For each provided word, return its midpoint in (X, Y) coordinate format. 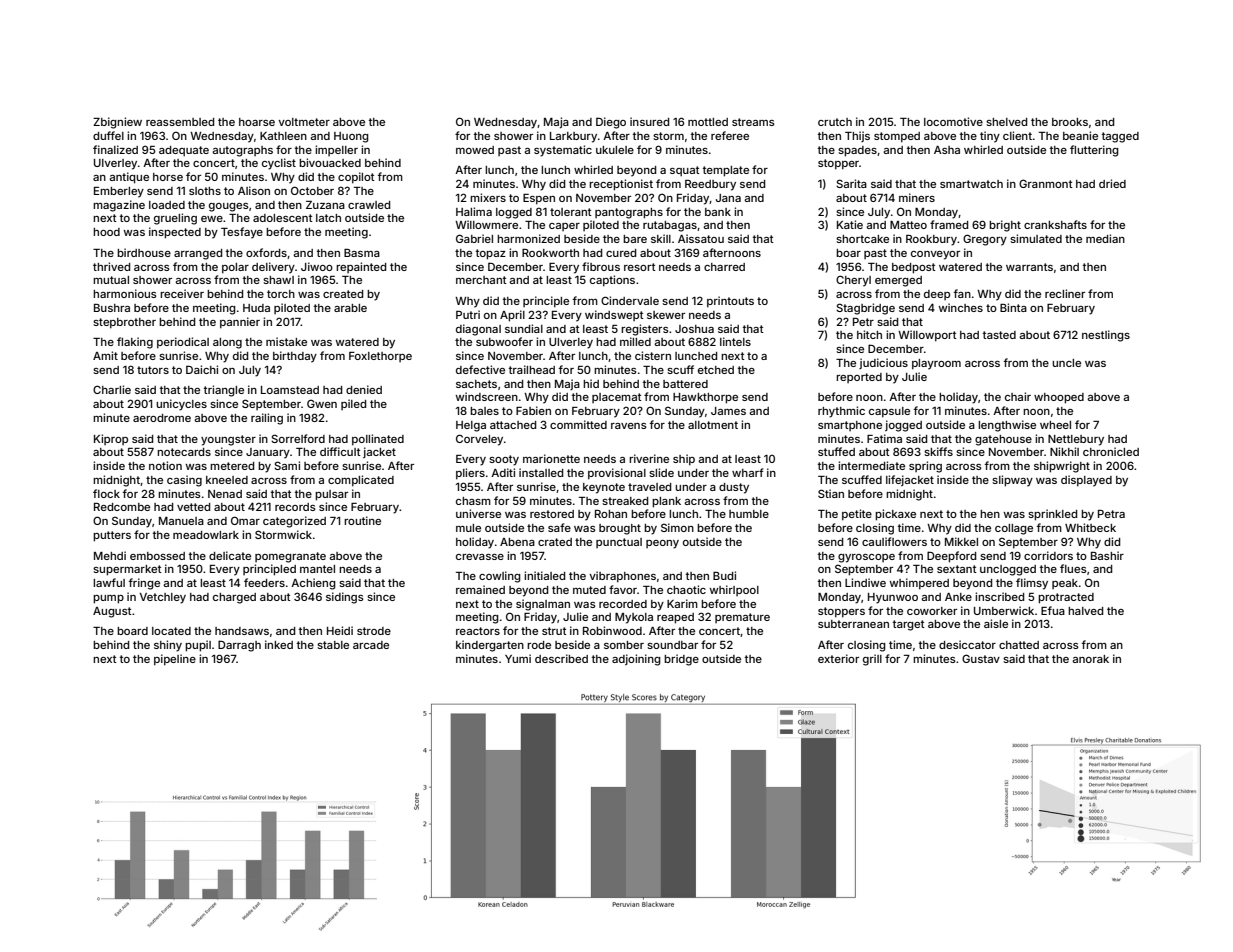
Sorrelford (298, 438)
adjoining (636, 660)
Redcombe (122, 507)
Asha (947, 150)
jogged (903, 426)
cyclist (279, 164)
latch (328, 218)
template (726, 171)
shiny (168, 646)
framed (949, 224)
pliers (470, 474)
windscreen (487, 396)
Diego (611, 123)
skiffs (938, 451)
